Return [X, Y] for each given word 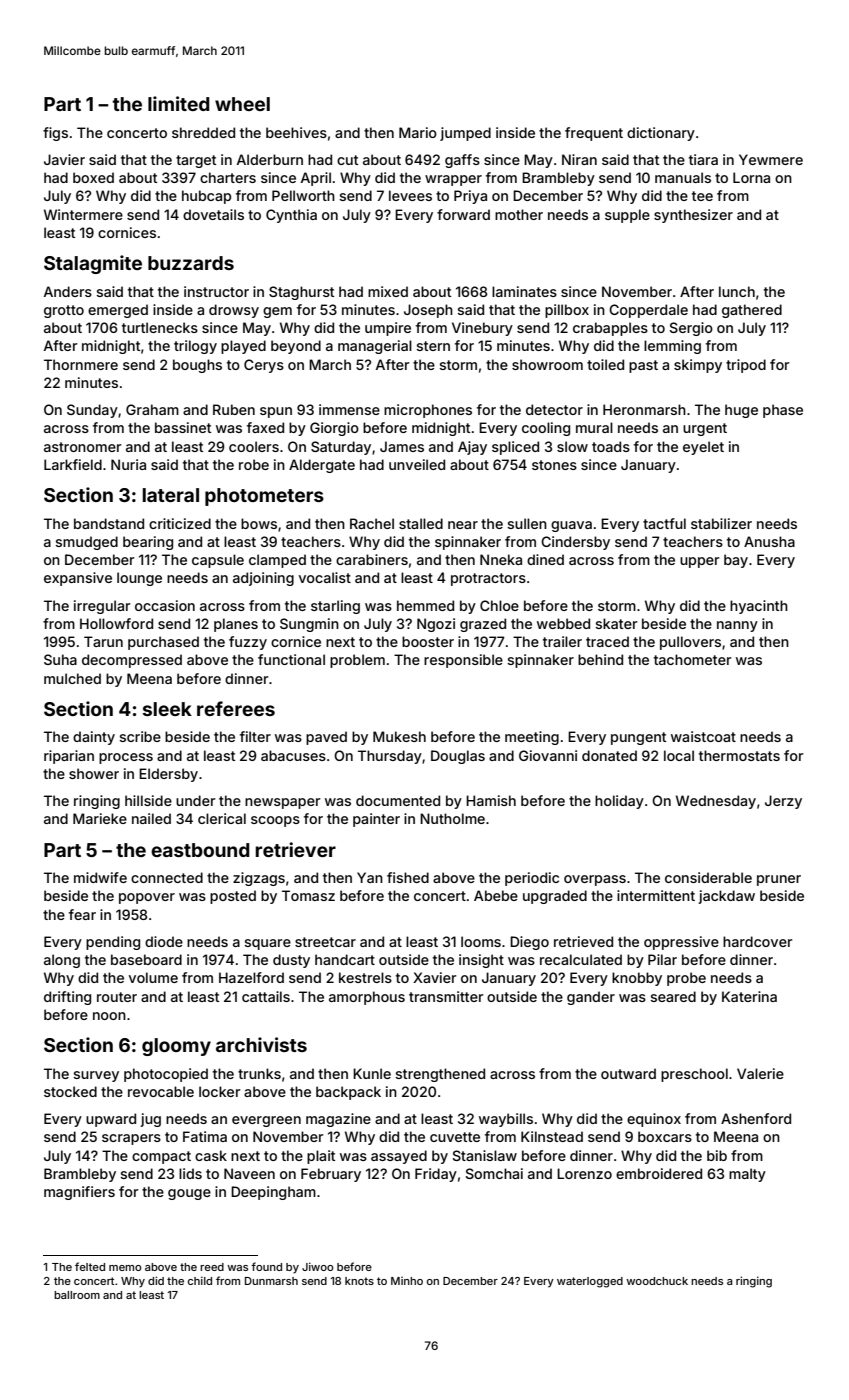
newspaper [282, 803]
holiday [619, 802]
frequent [594, 134]
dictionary [661, 134]
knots [359, 1281]
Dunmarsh [271, 1281]
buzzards [191, 263]
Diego [529, 943]
